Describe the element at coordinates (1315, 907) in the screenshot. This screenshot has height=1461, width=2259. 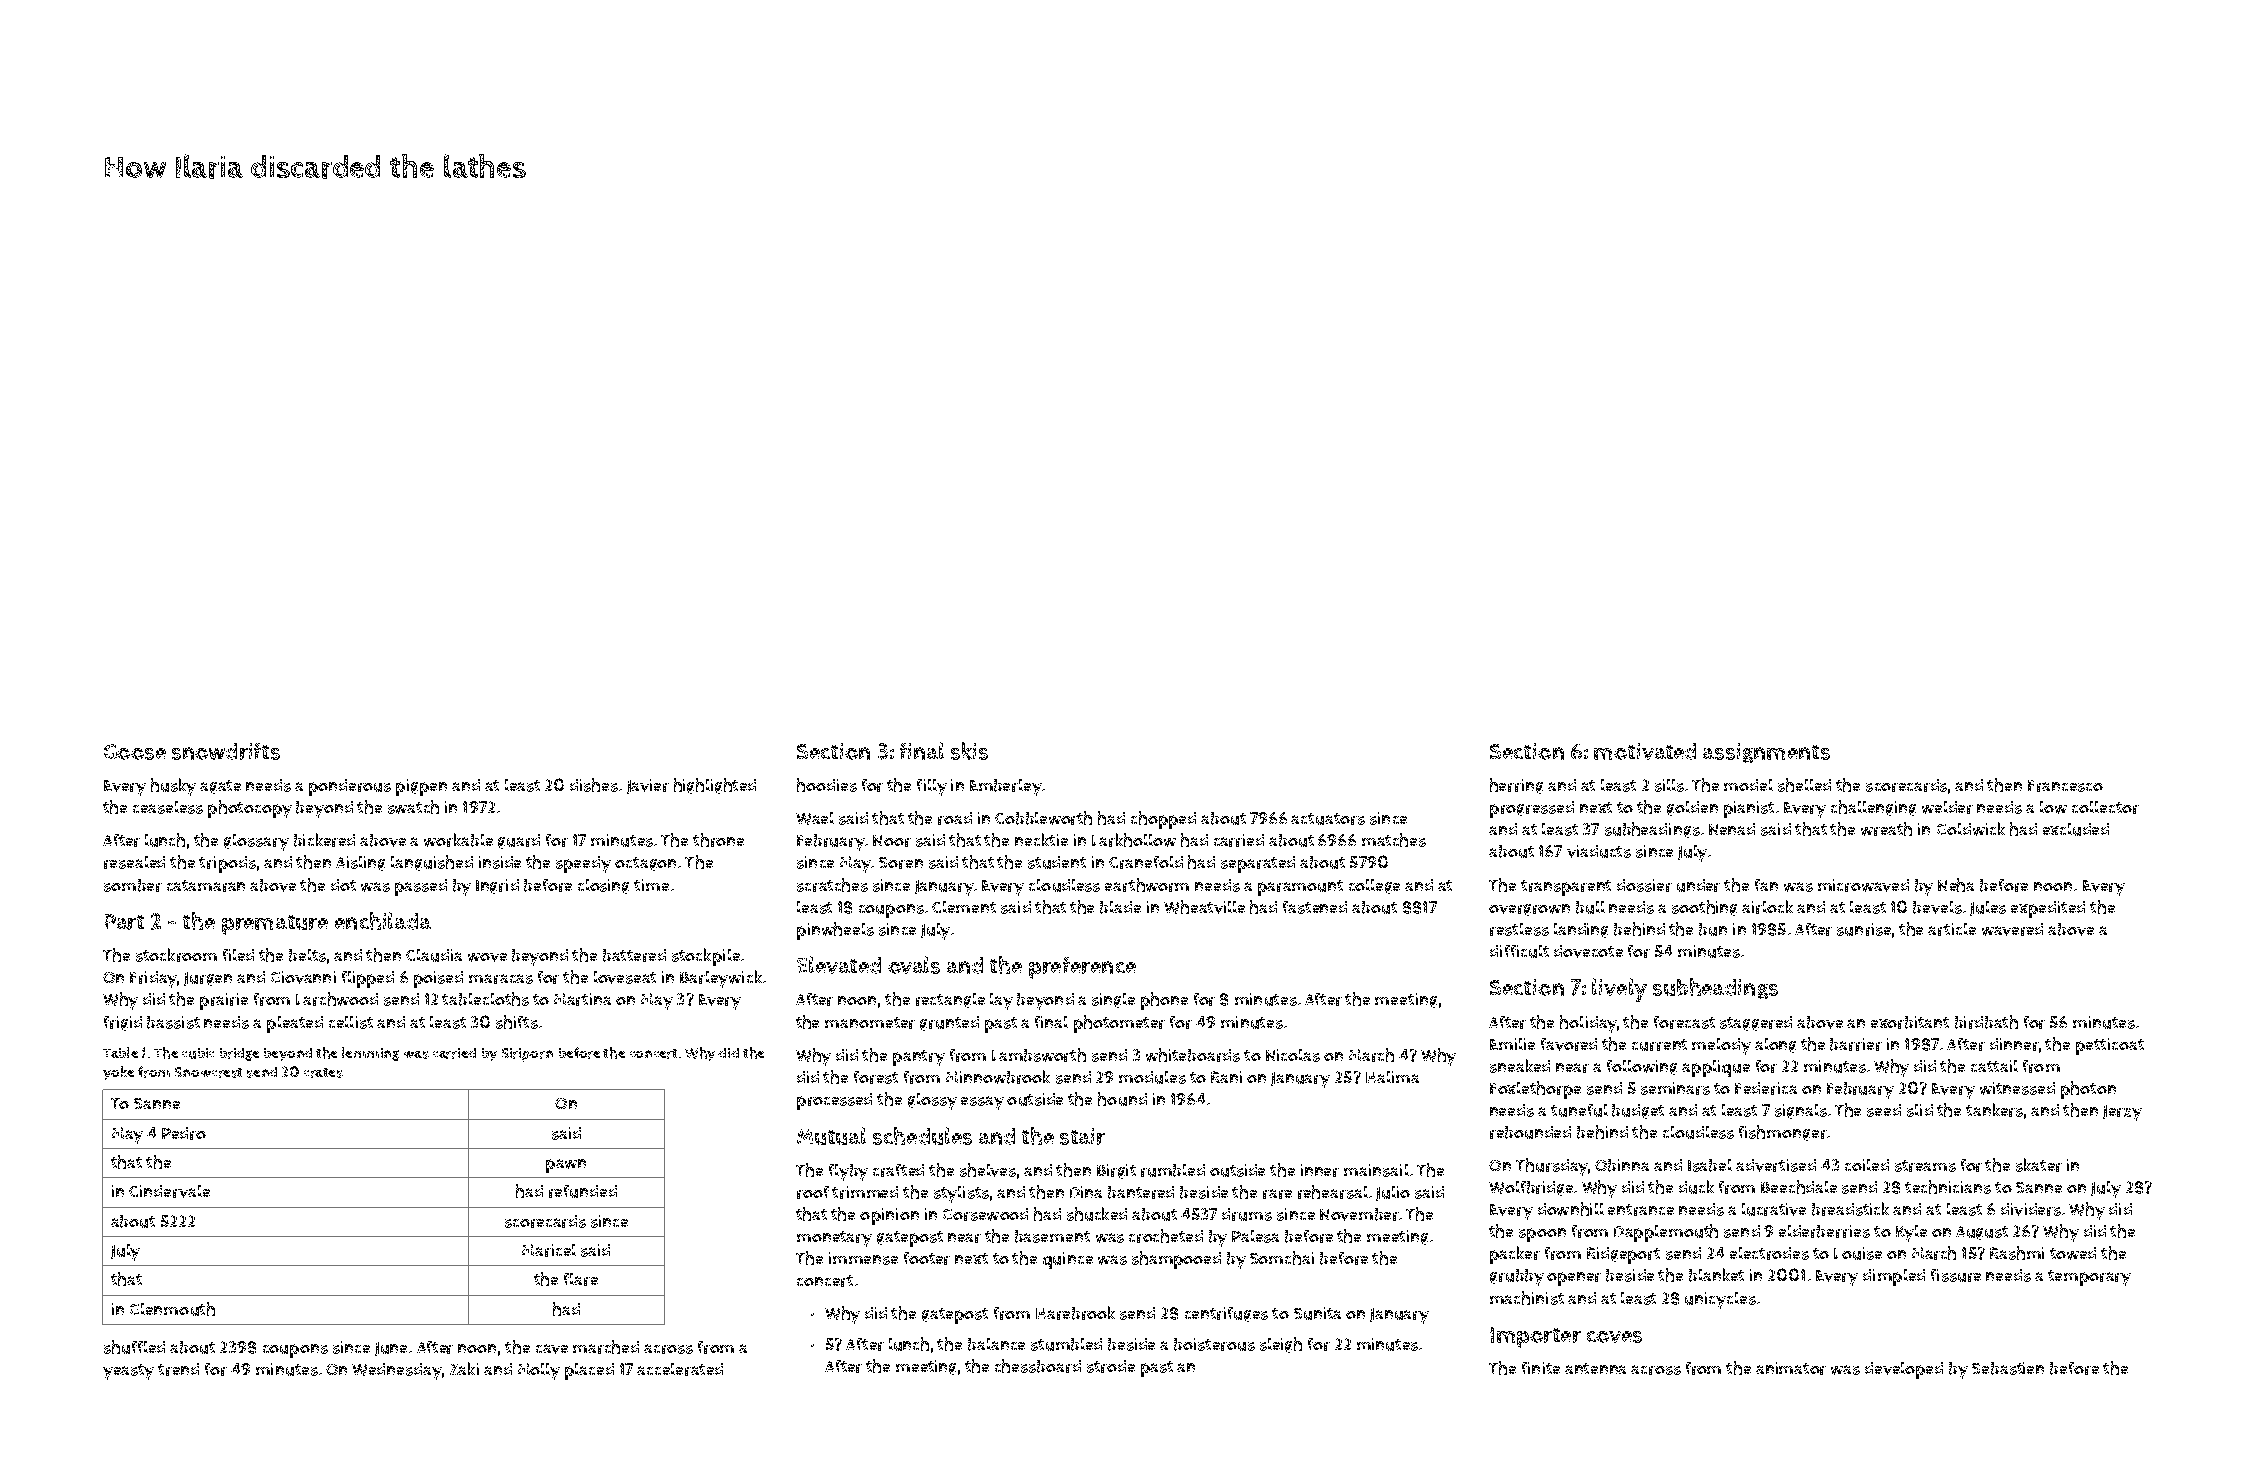
I see `fastened` at that location.
